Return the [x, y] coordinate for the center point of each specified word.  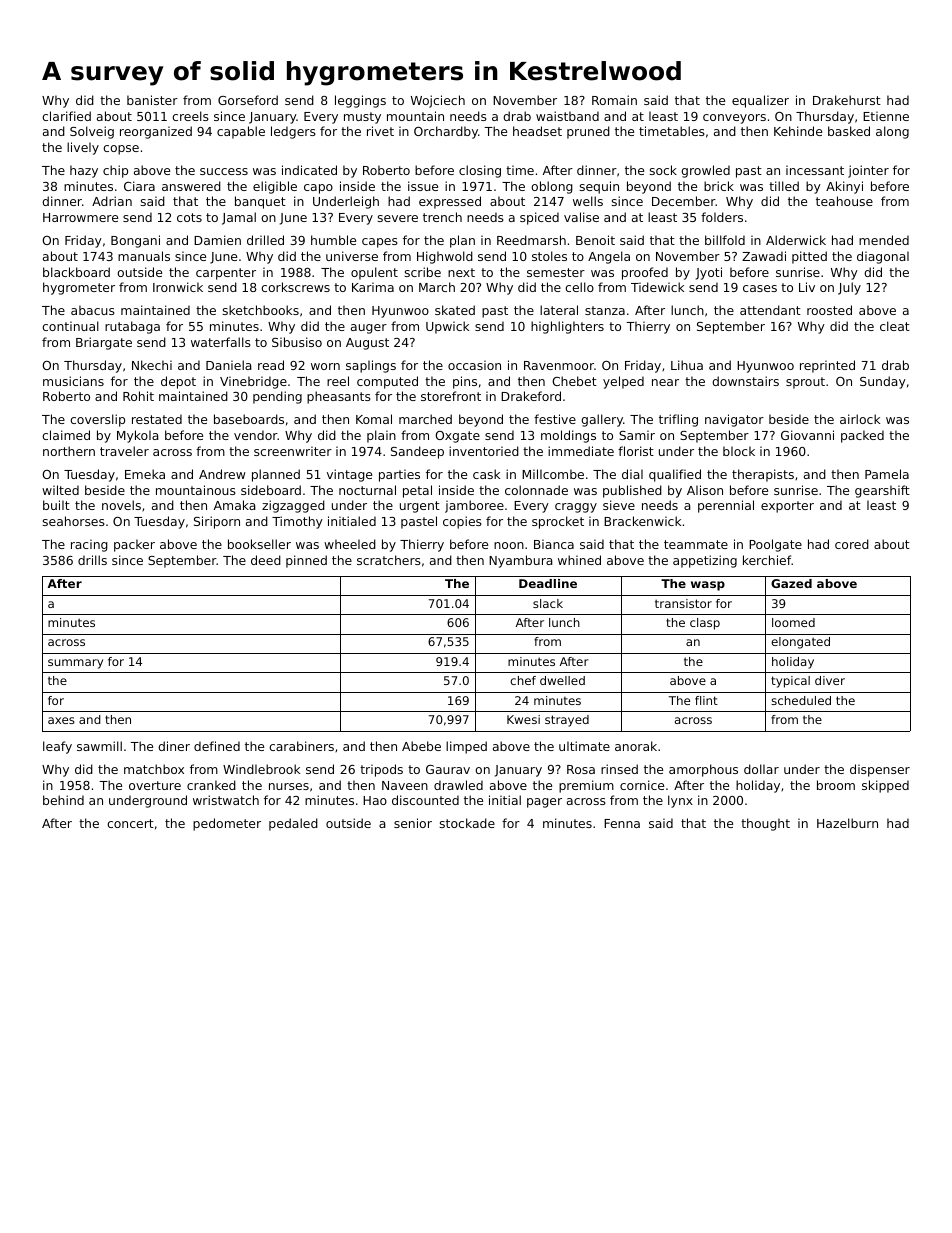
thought [765, 824]
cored [852, 544]
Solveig [92, 132]
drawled [458, 785]
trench [442, 217]
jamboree [474, 506]
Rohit [138, 396]
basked [849, 131]
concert [130, 823]
